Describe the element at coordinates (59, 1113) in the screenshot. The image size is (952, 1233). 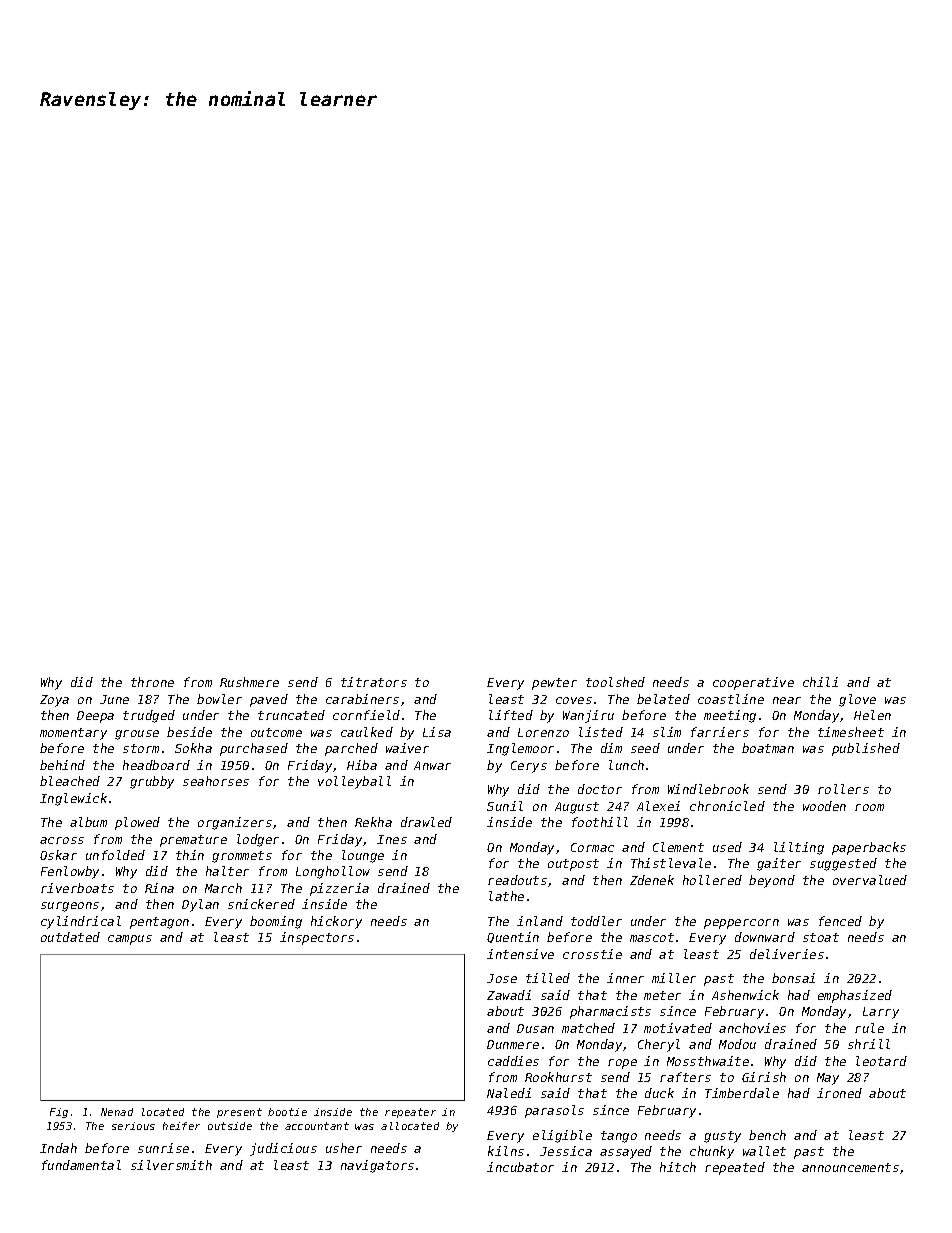
I see `Fig` at that location.
